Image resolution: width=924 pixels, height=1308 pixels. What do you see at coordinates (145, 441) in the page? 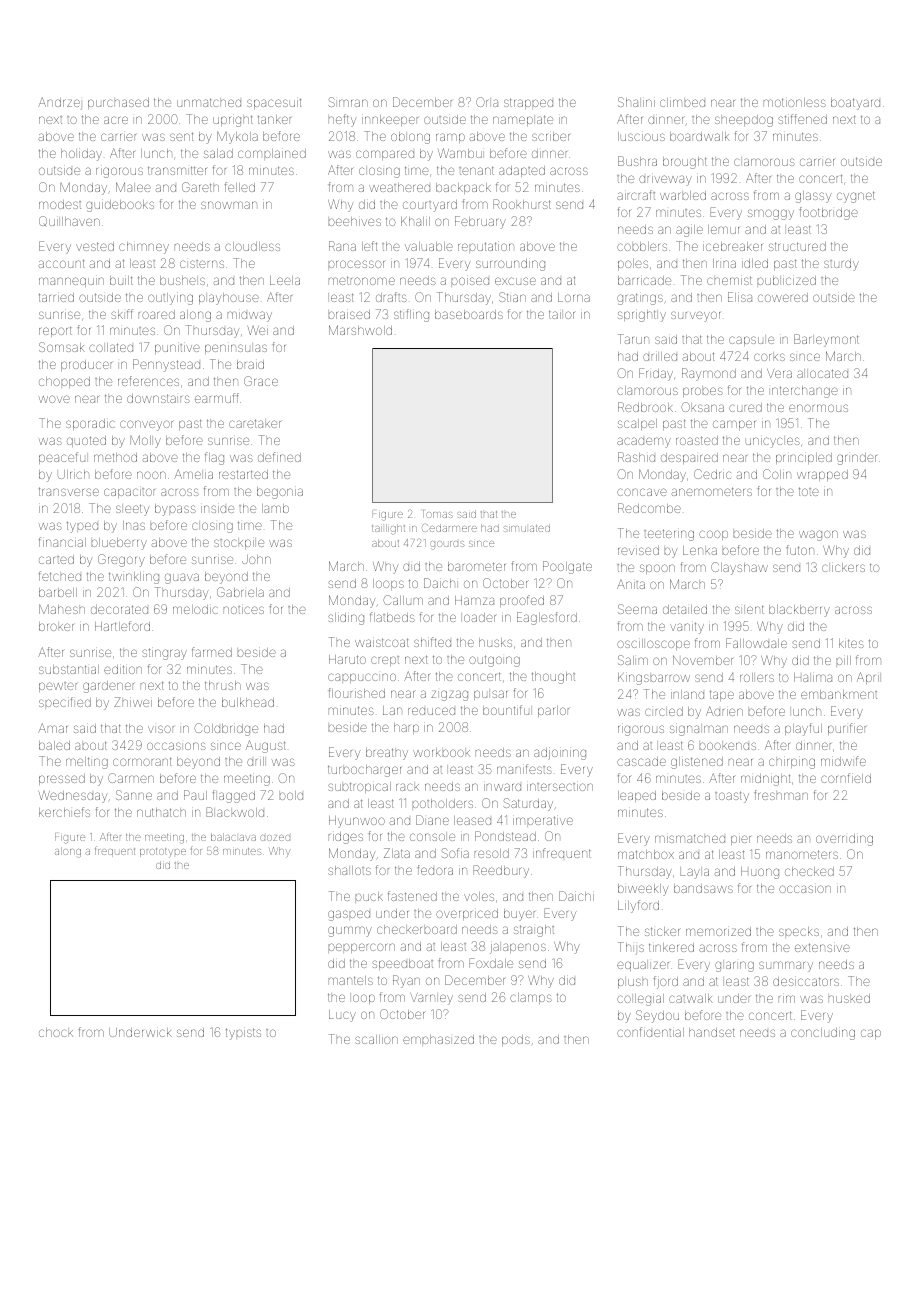
I see `Molly` at bounding box center [145, 441].
